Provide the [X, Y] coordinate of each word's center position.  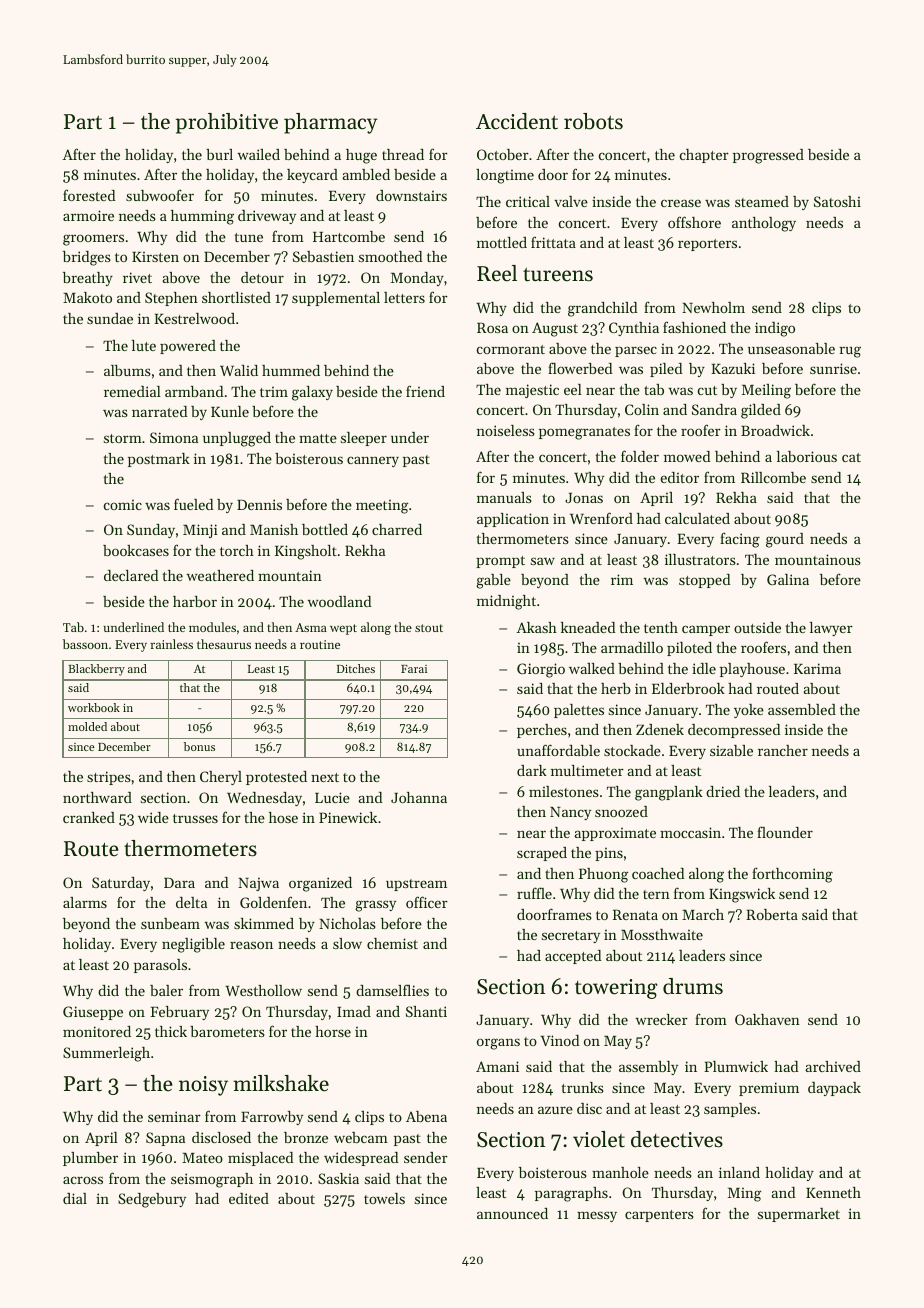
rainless [171, 644]
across [83, 1180]
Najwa [258, 884]
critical [528, 201]
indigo [775, 329]
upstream [416, 885]
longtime [505, 176]
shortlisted [236, 297]
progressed [768, 156]
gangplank [669, 793]
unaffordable [558, 750]
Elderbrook [688, 688]
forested [89, 195]
